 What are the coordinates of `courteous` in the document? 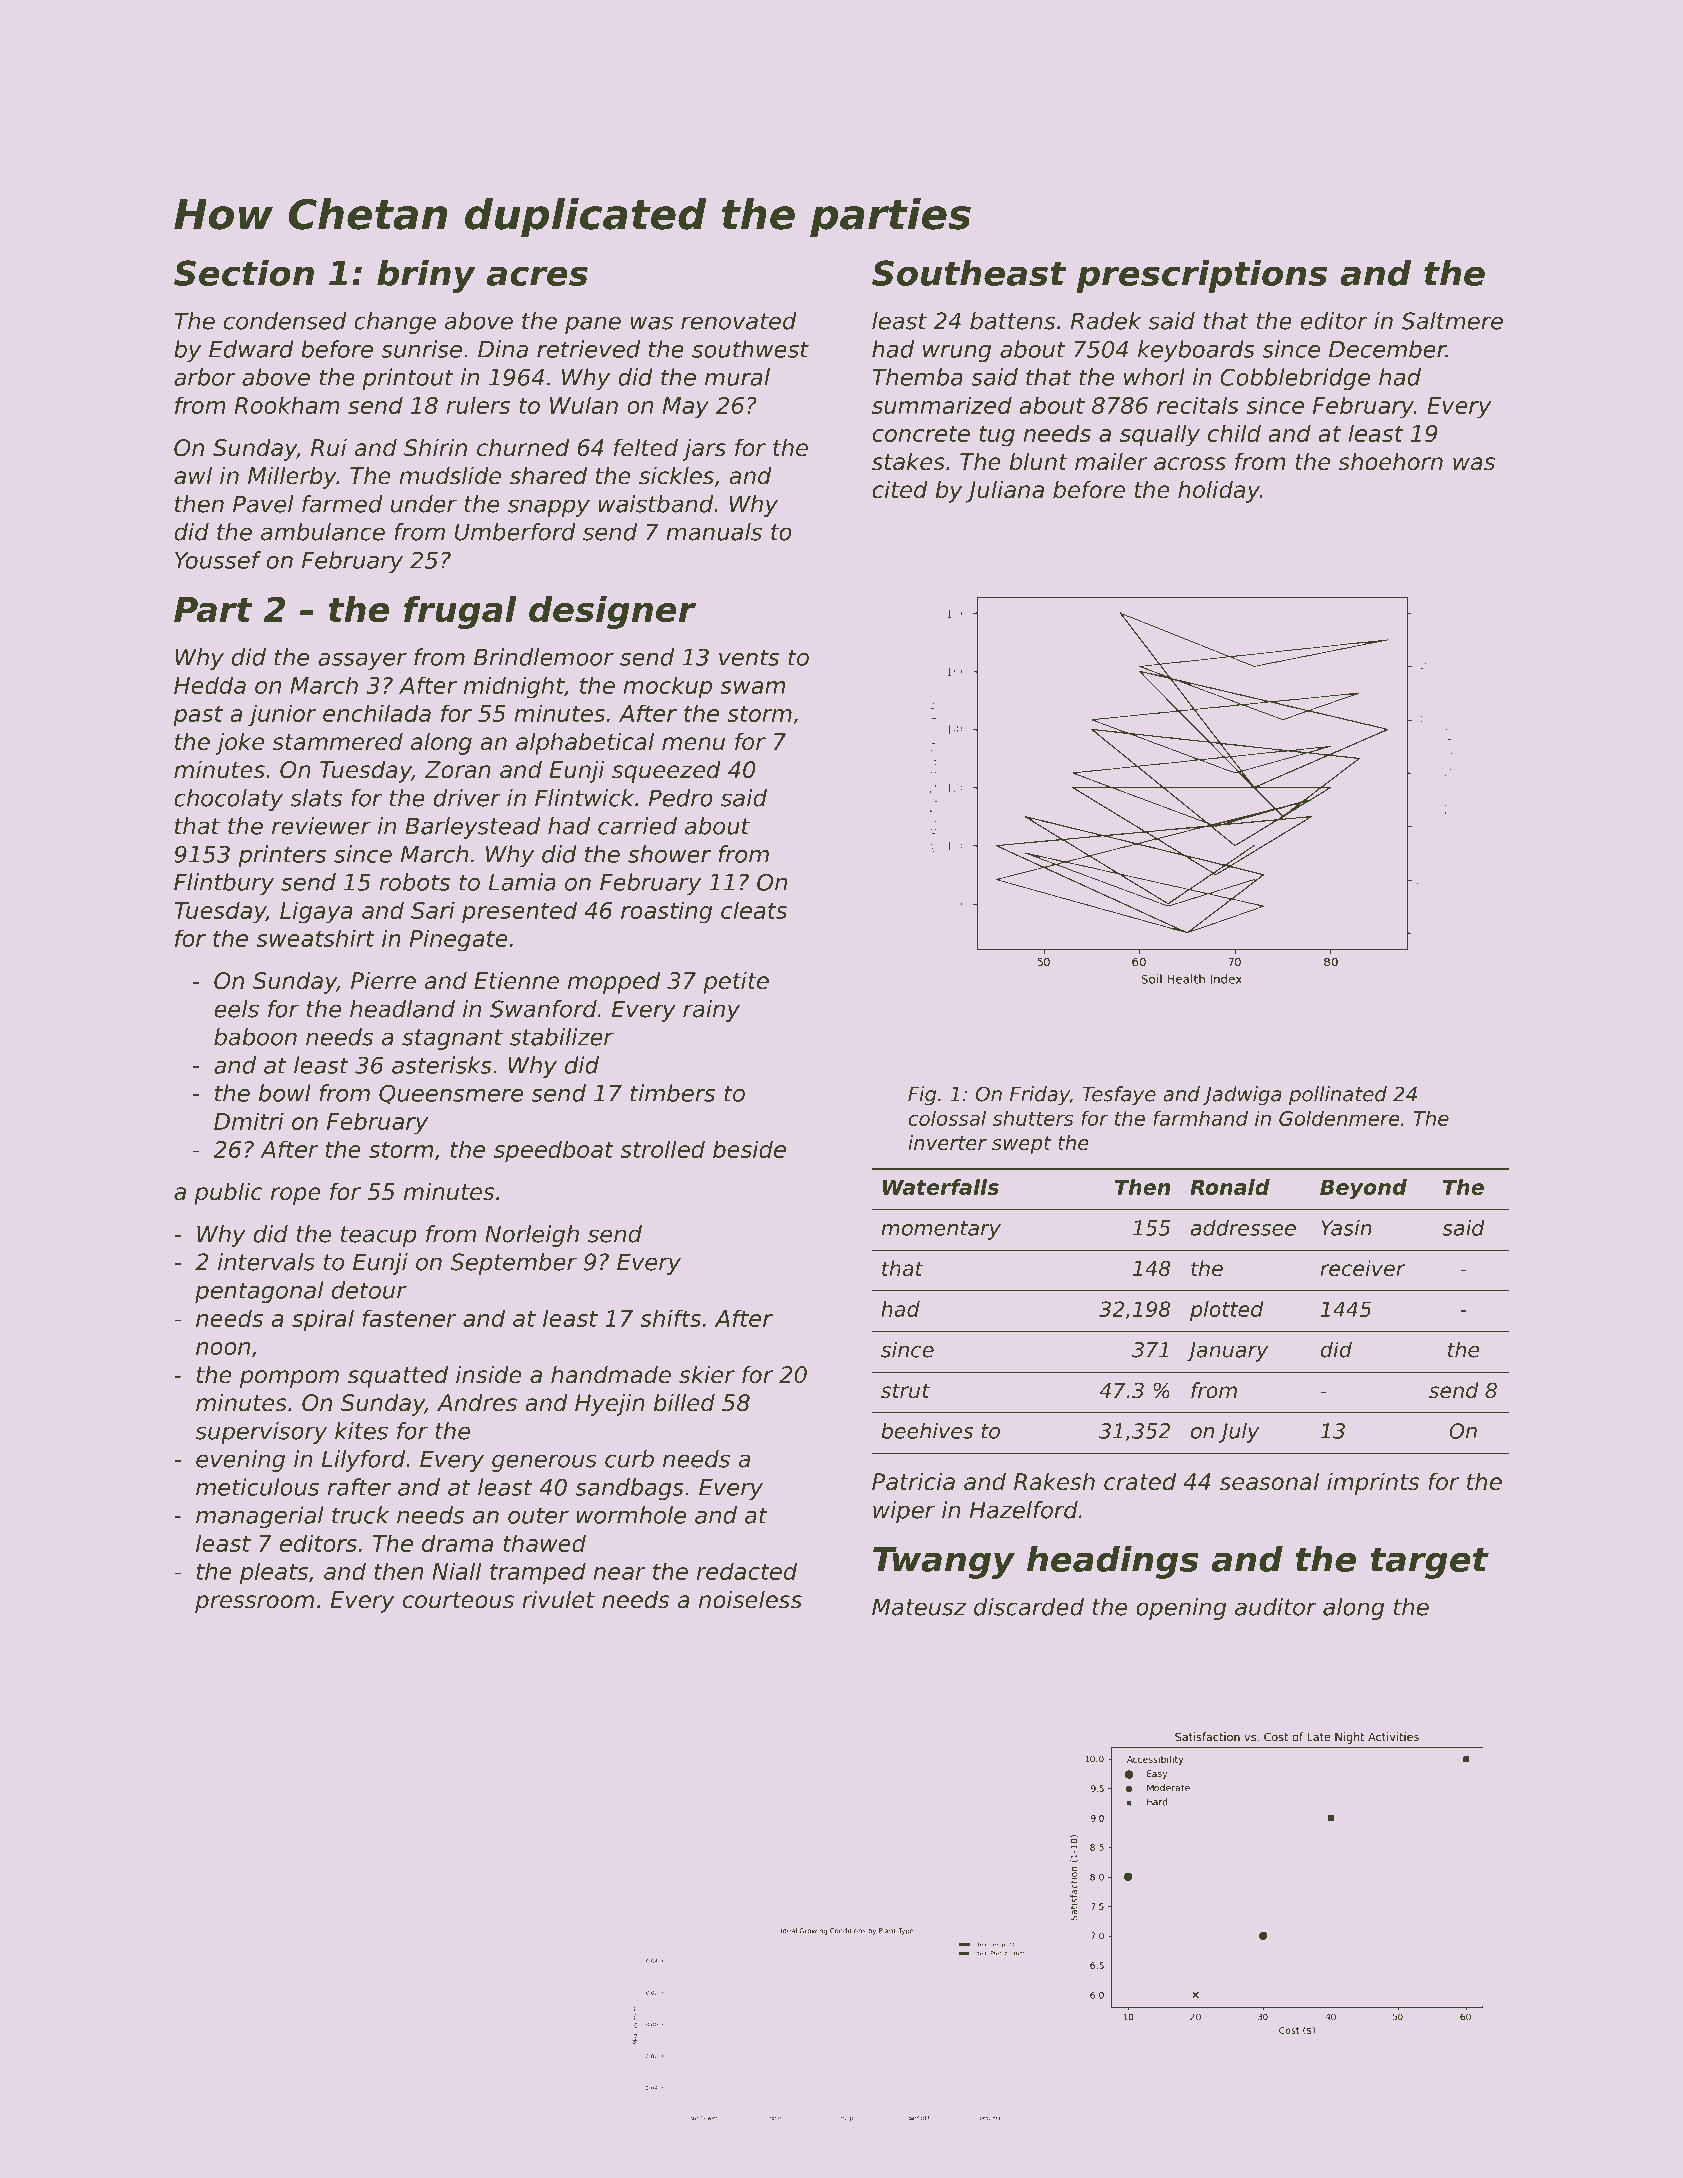 It's located at (458, 1600).
